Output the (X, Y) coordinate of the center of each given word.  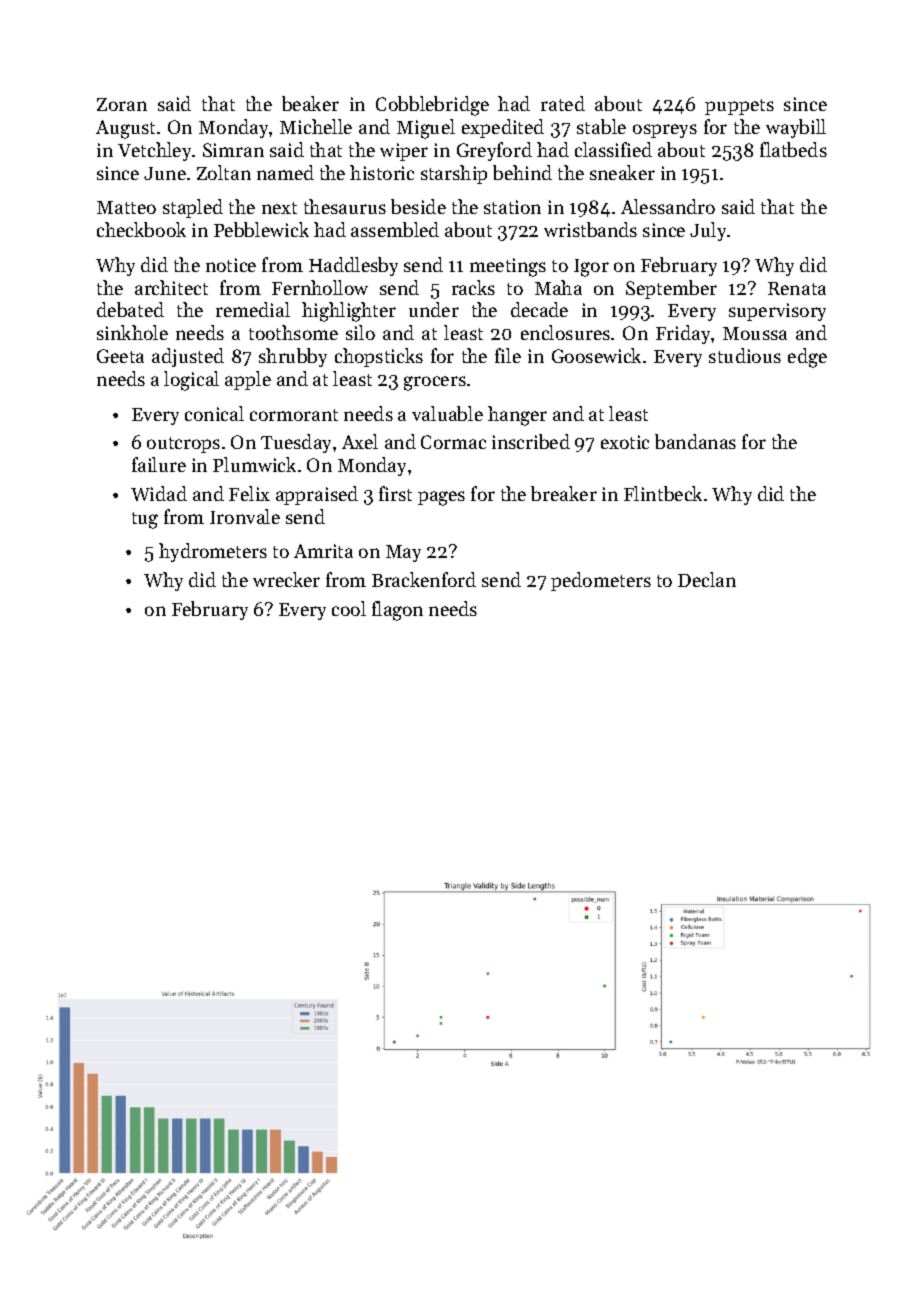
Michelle (316, 126)
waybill (796, 128)
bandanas (695, 441)
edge (807, 358)
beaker (310, 103)
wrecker (286, 579)
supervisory (777, 312)
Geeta (120, 356)
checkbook (141, 229)
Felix (249, 493)
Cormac (453, 442)
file (508, 355)
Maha (558, 287)
